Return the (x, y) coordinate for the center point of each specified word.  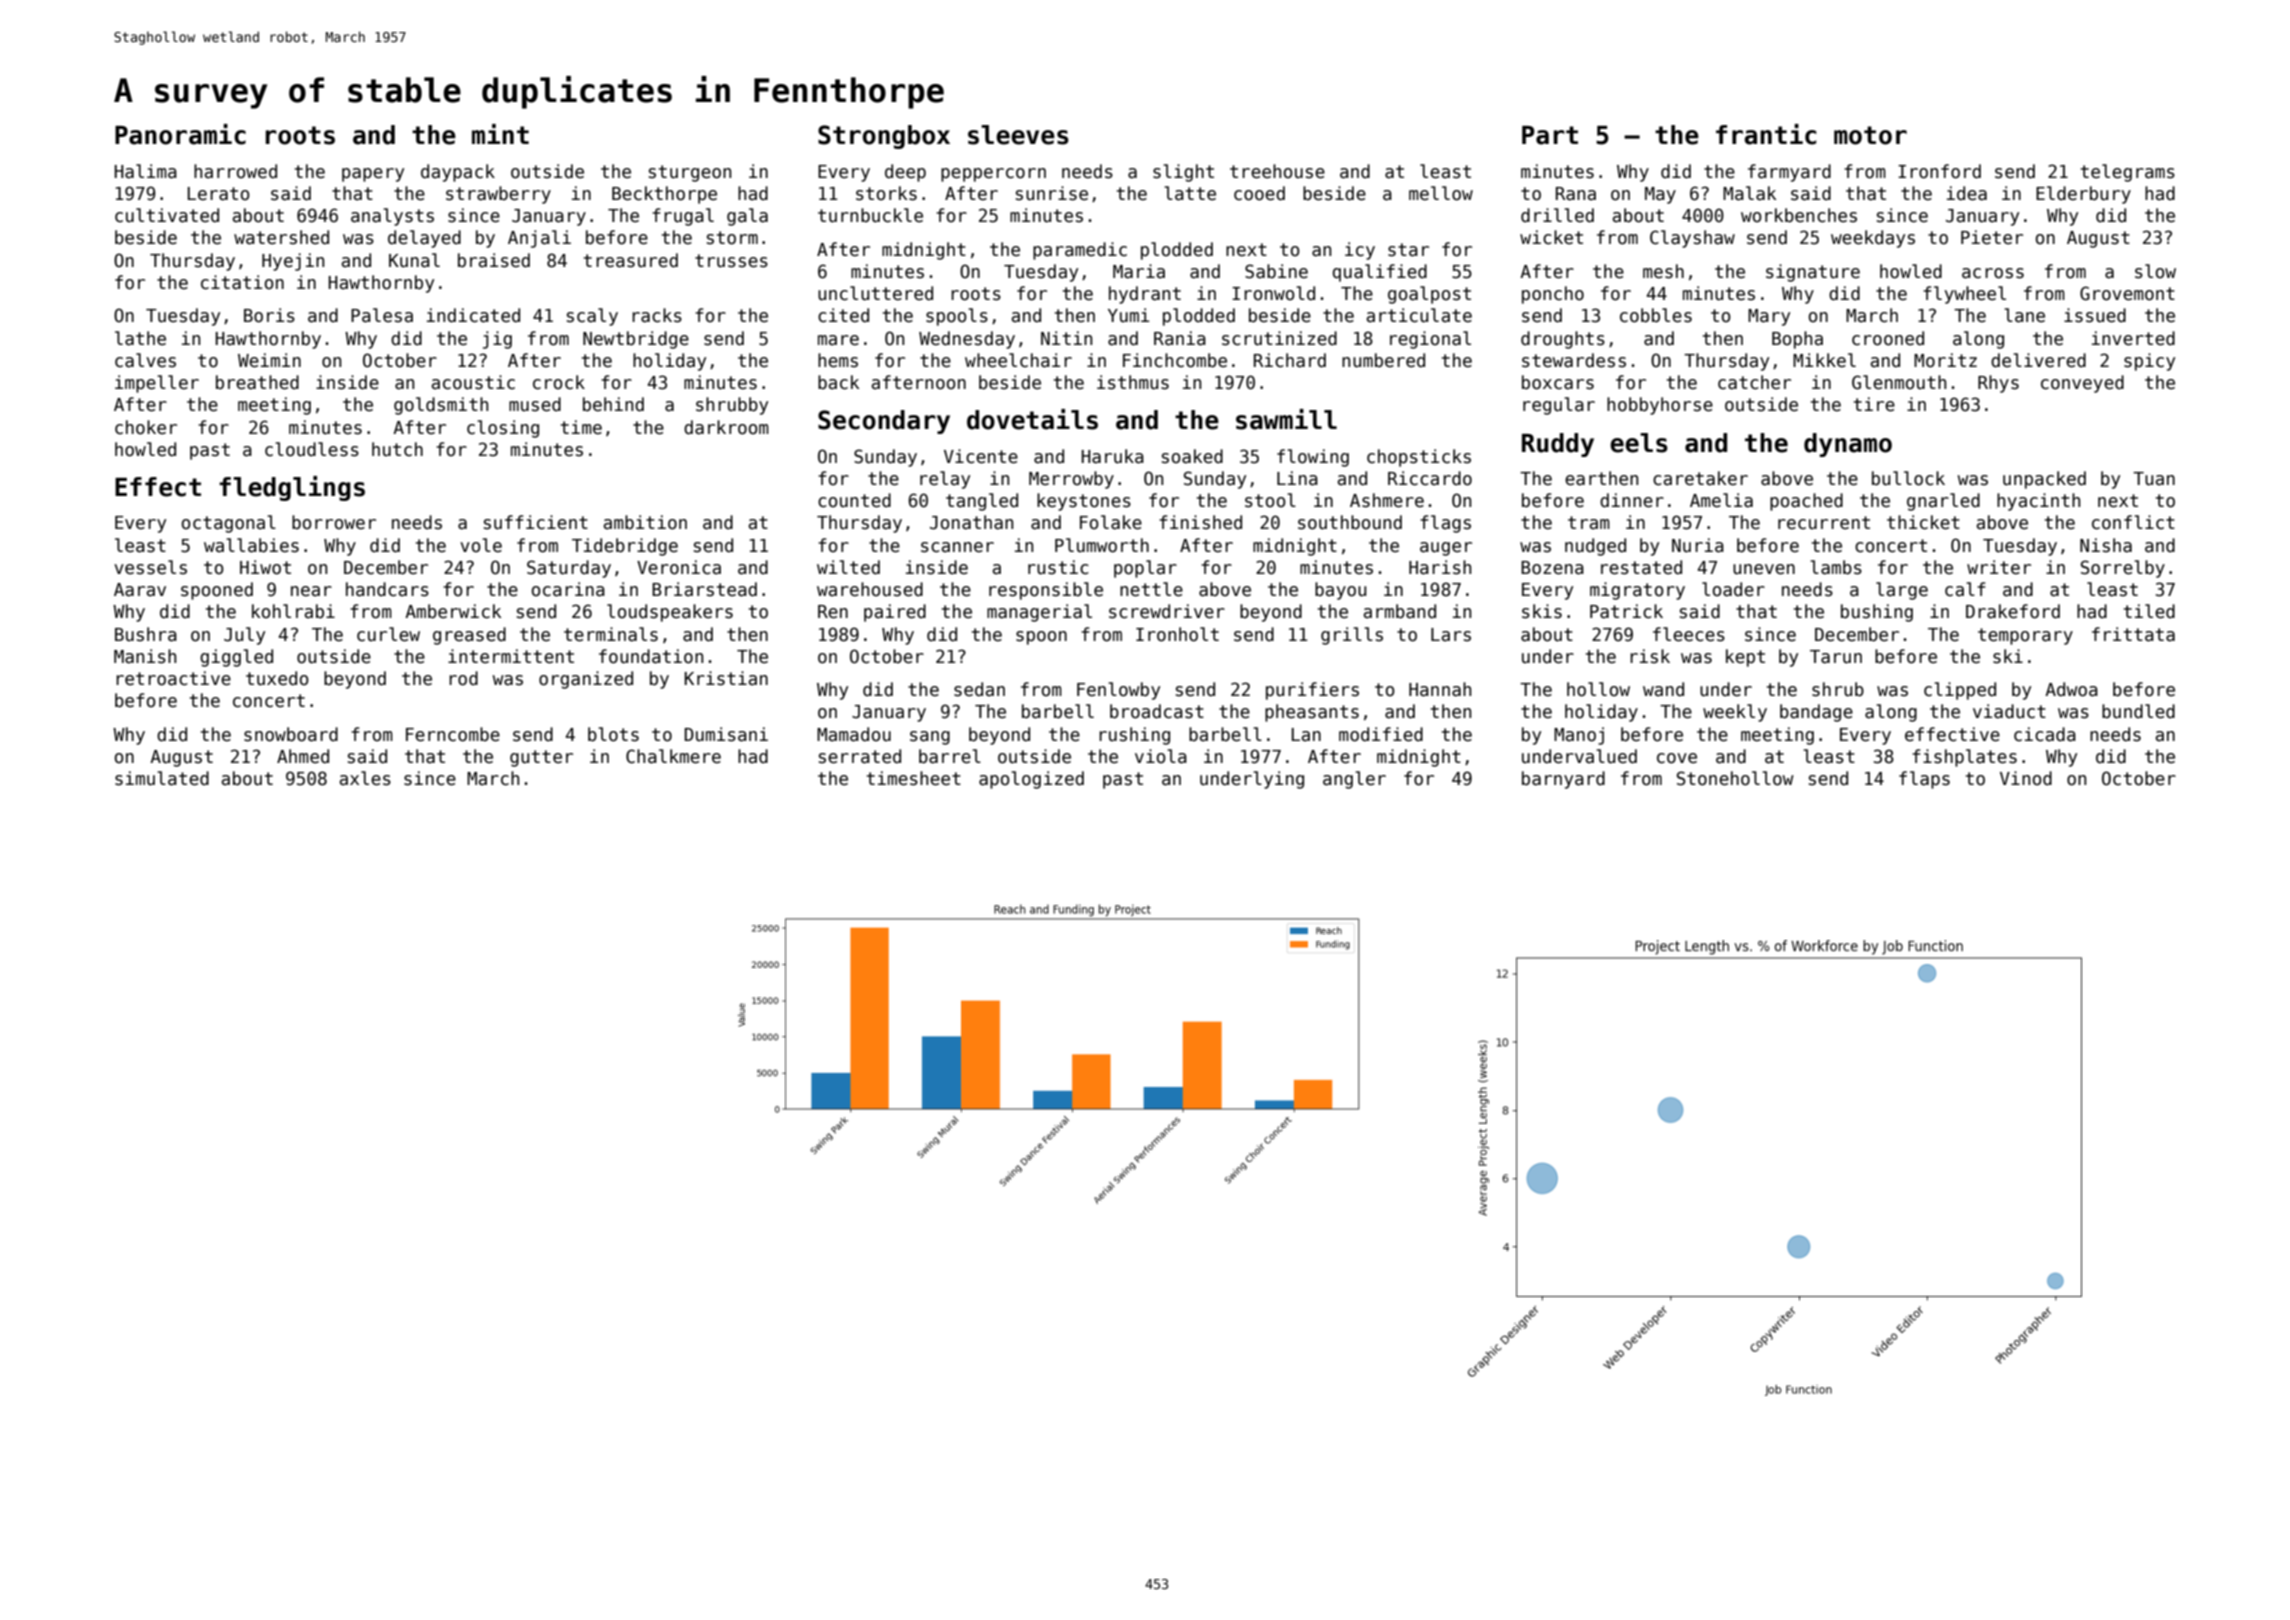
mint (500, 134)
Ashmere (1387, 500)
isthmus (1133, 382)
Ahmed (303, 756)
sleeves (1018, 135)
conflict (2133, 522)
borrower (334, 522)
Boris (269, 315)
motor (1870, 135)
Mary (1769, 317)
